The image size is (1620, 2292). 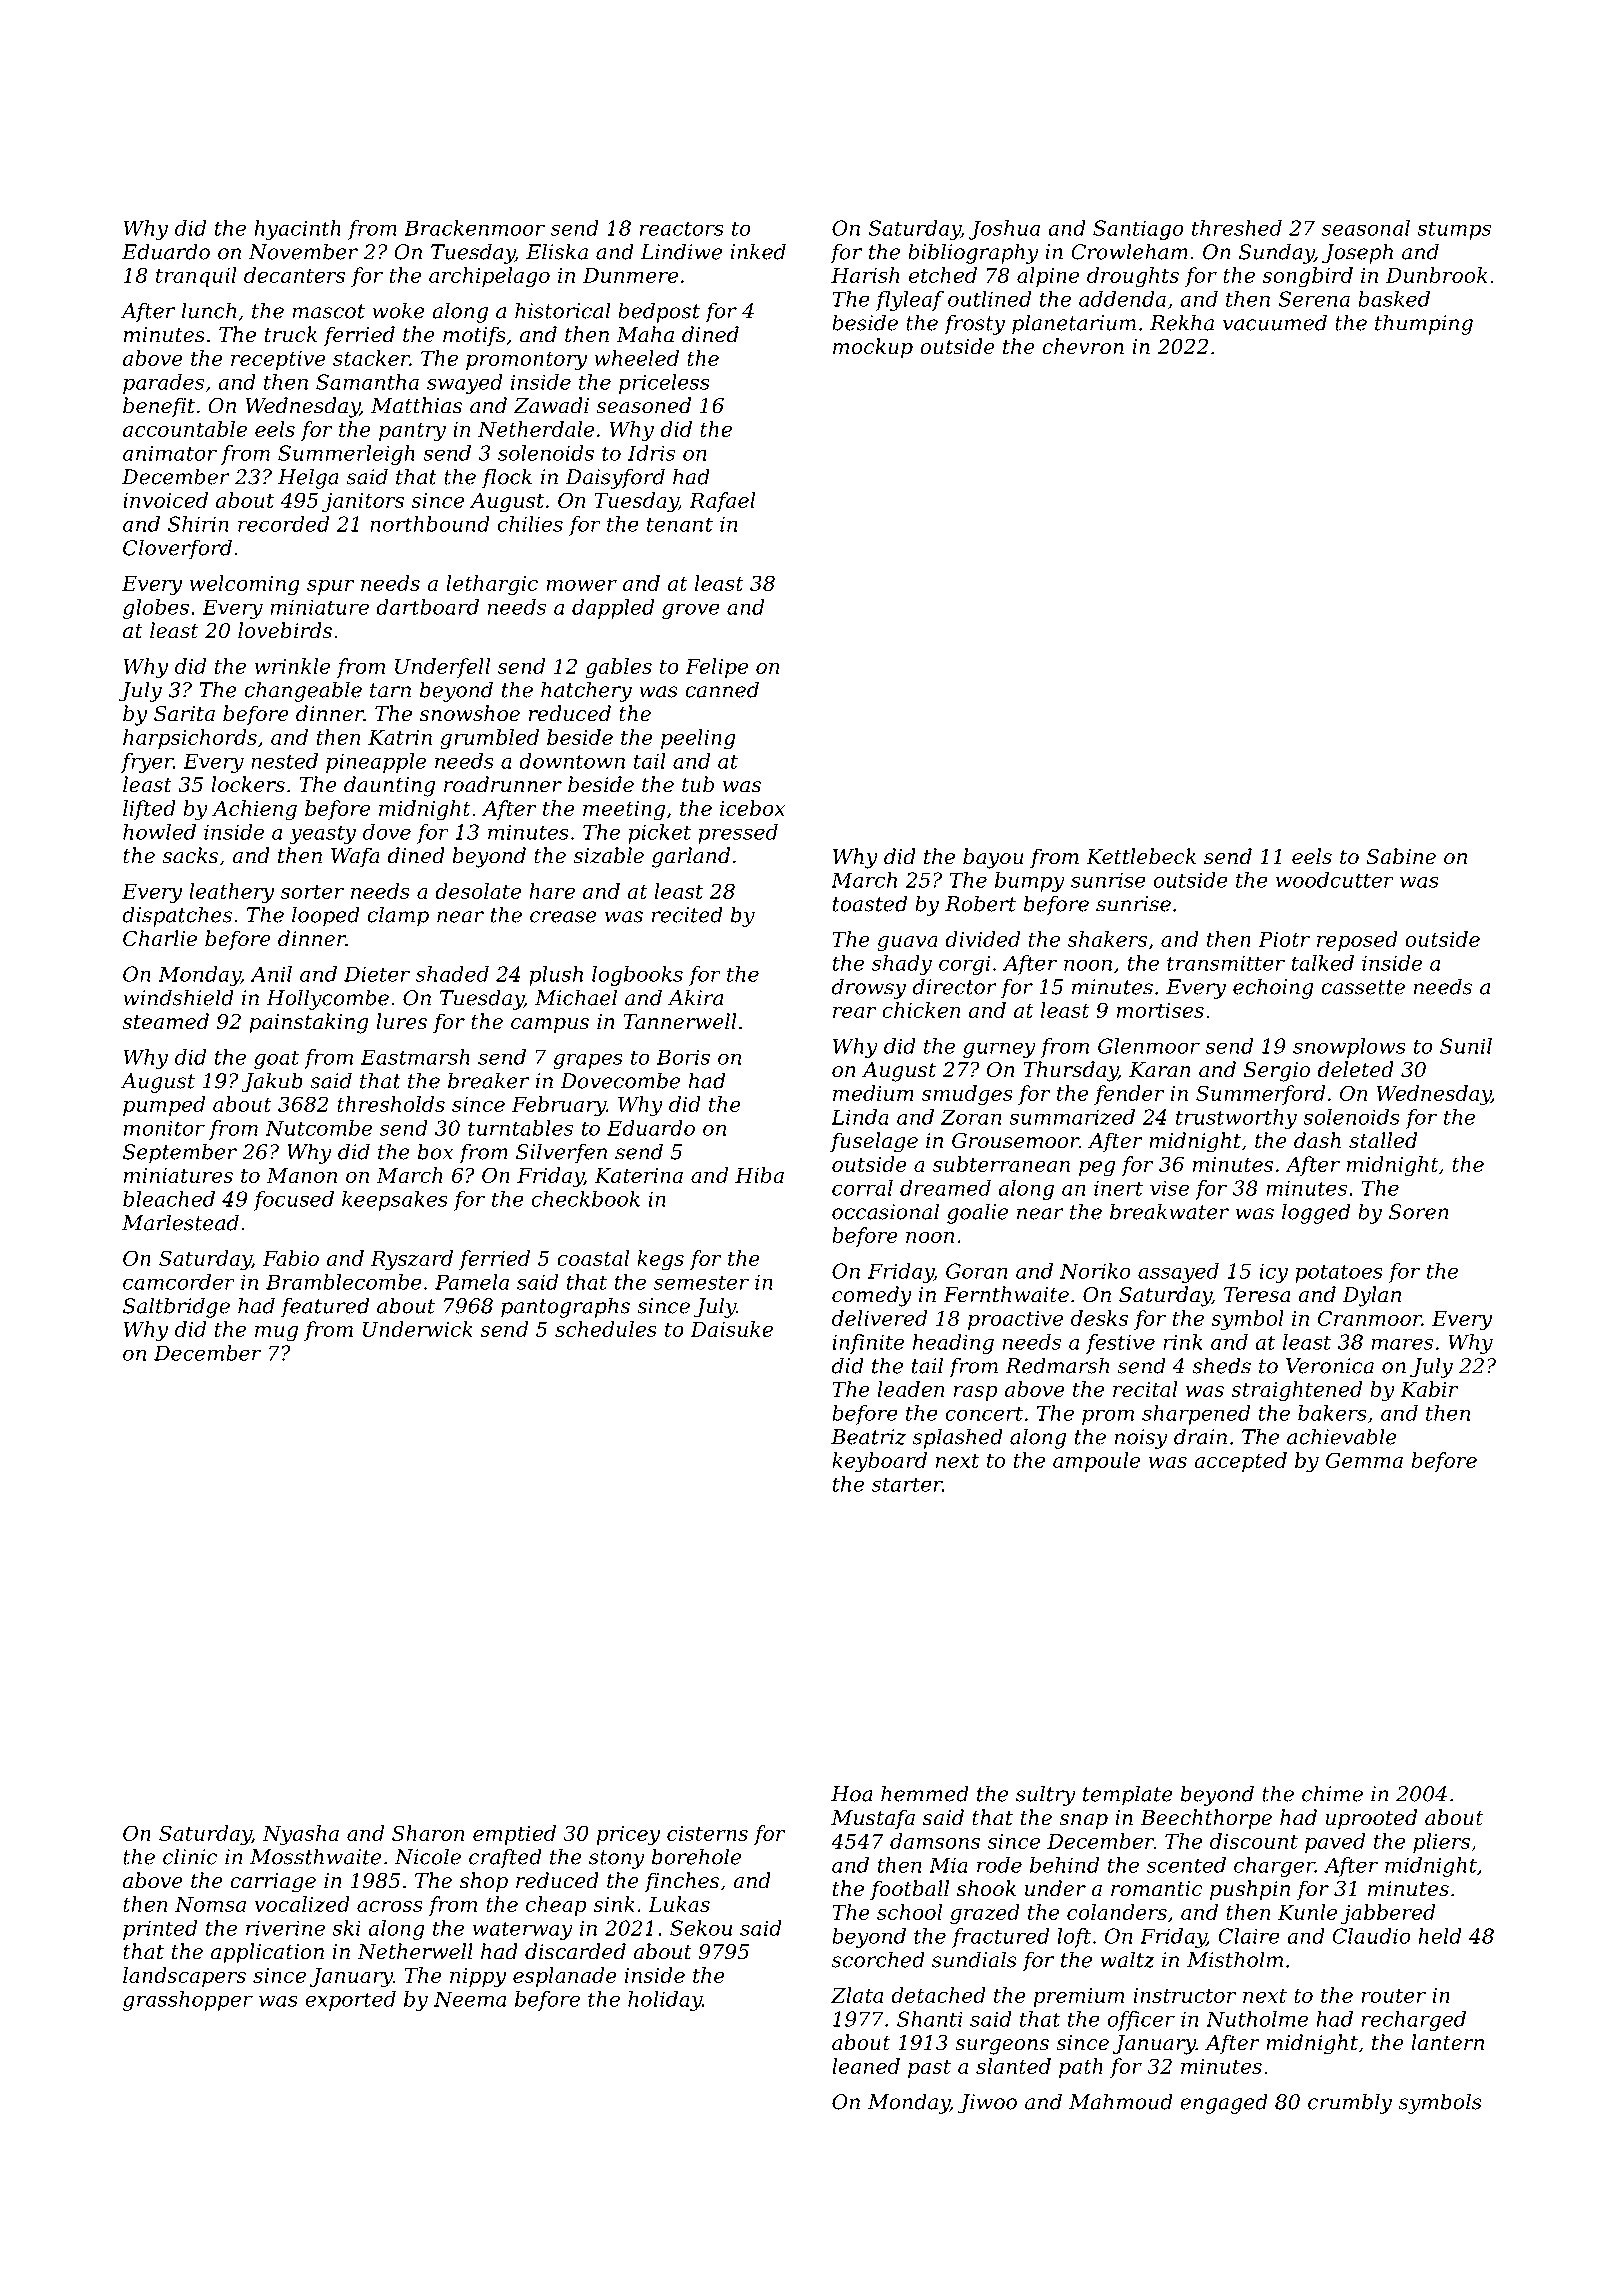 What do you see at coordinates (852, 1794) in the document?
I see `Hoa` at bounding box center [852, 1794].
